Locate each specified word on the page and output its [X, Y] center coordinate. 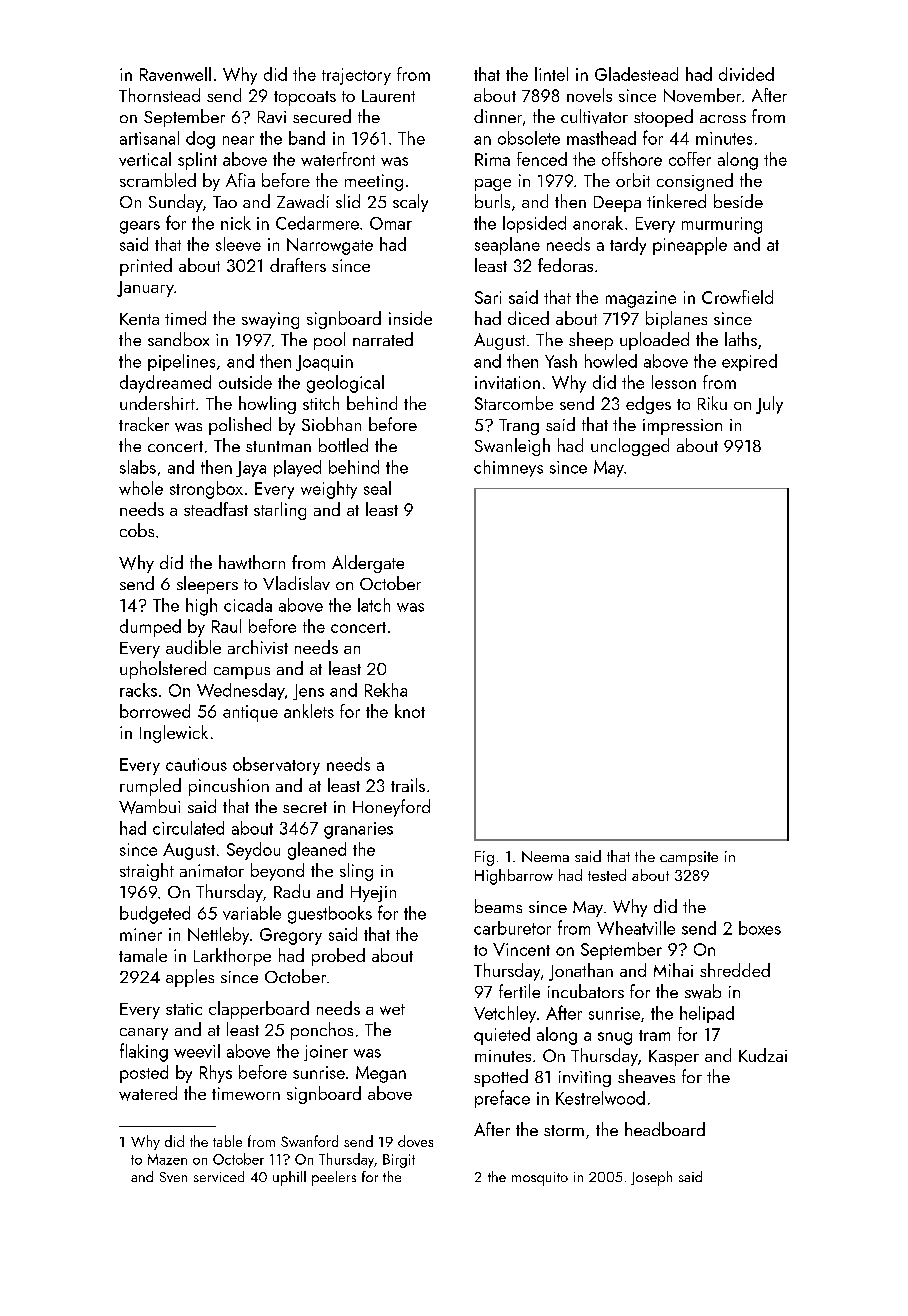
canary [144, 1034]
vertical [145, 159]
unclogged [630, 447]
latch [374, 605]
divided [746, 74]
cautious [196, 764]
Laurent [388, 96]
